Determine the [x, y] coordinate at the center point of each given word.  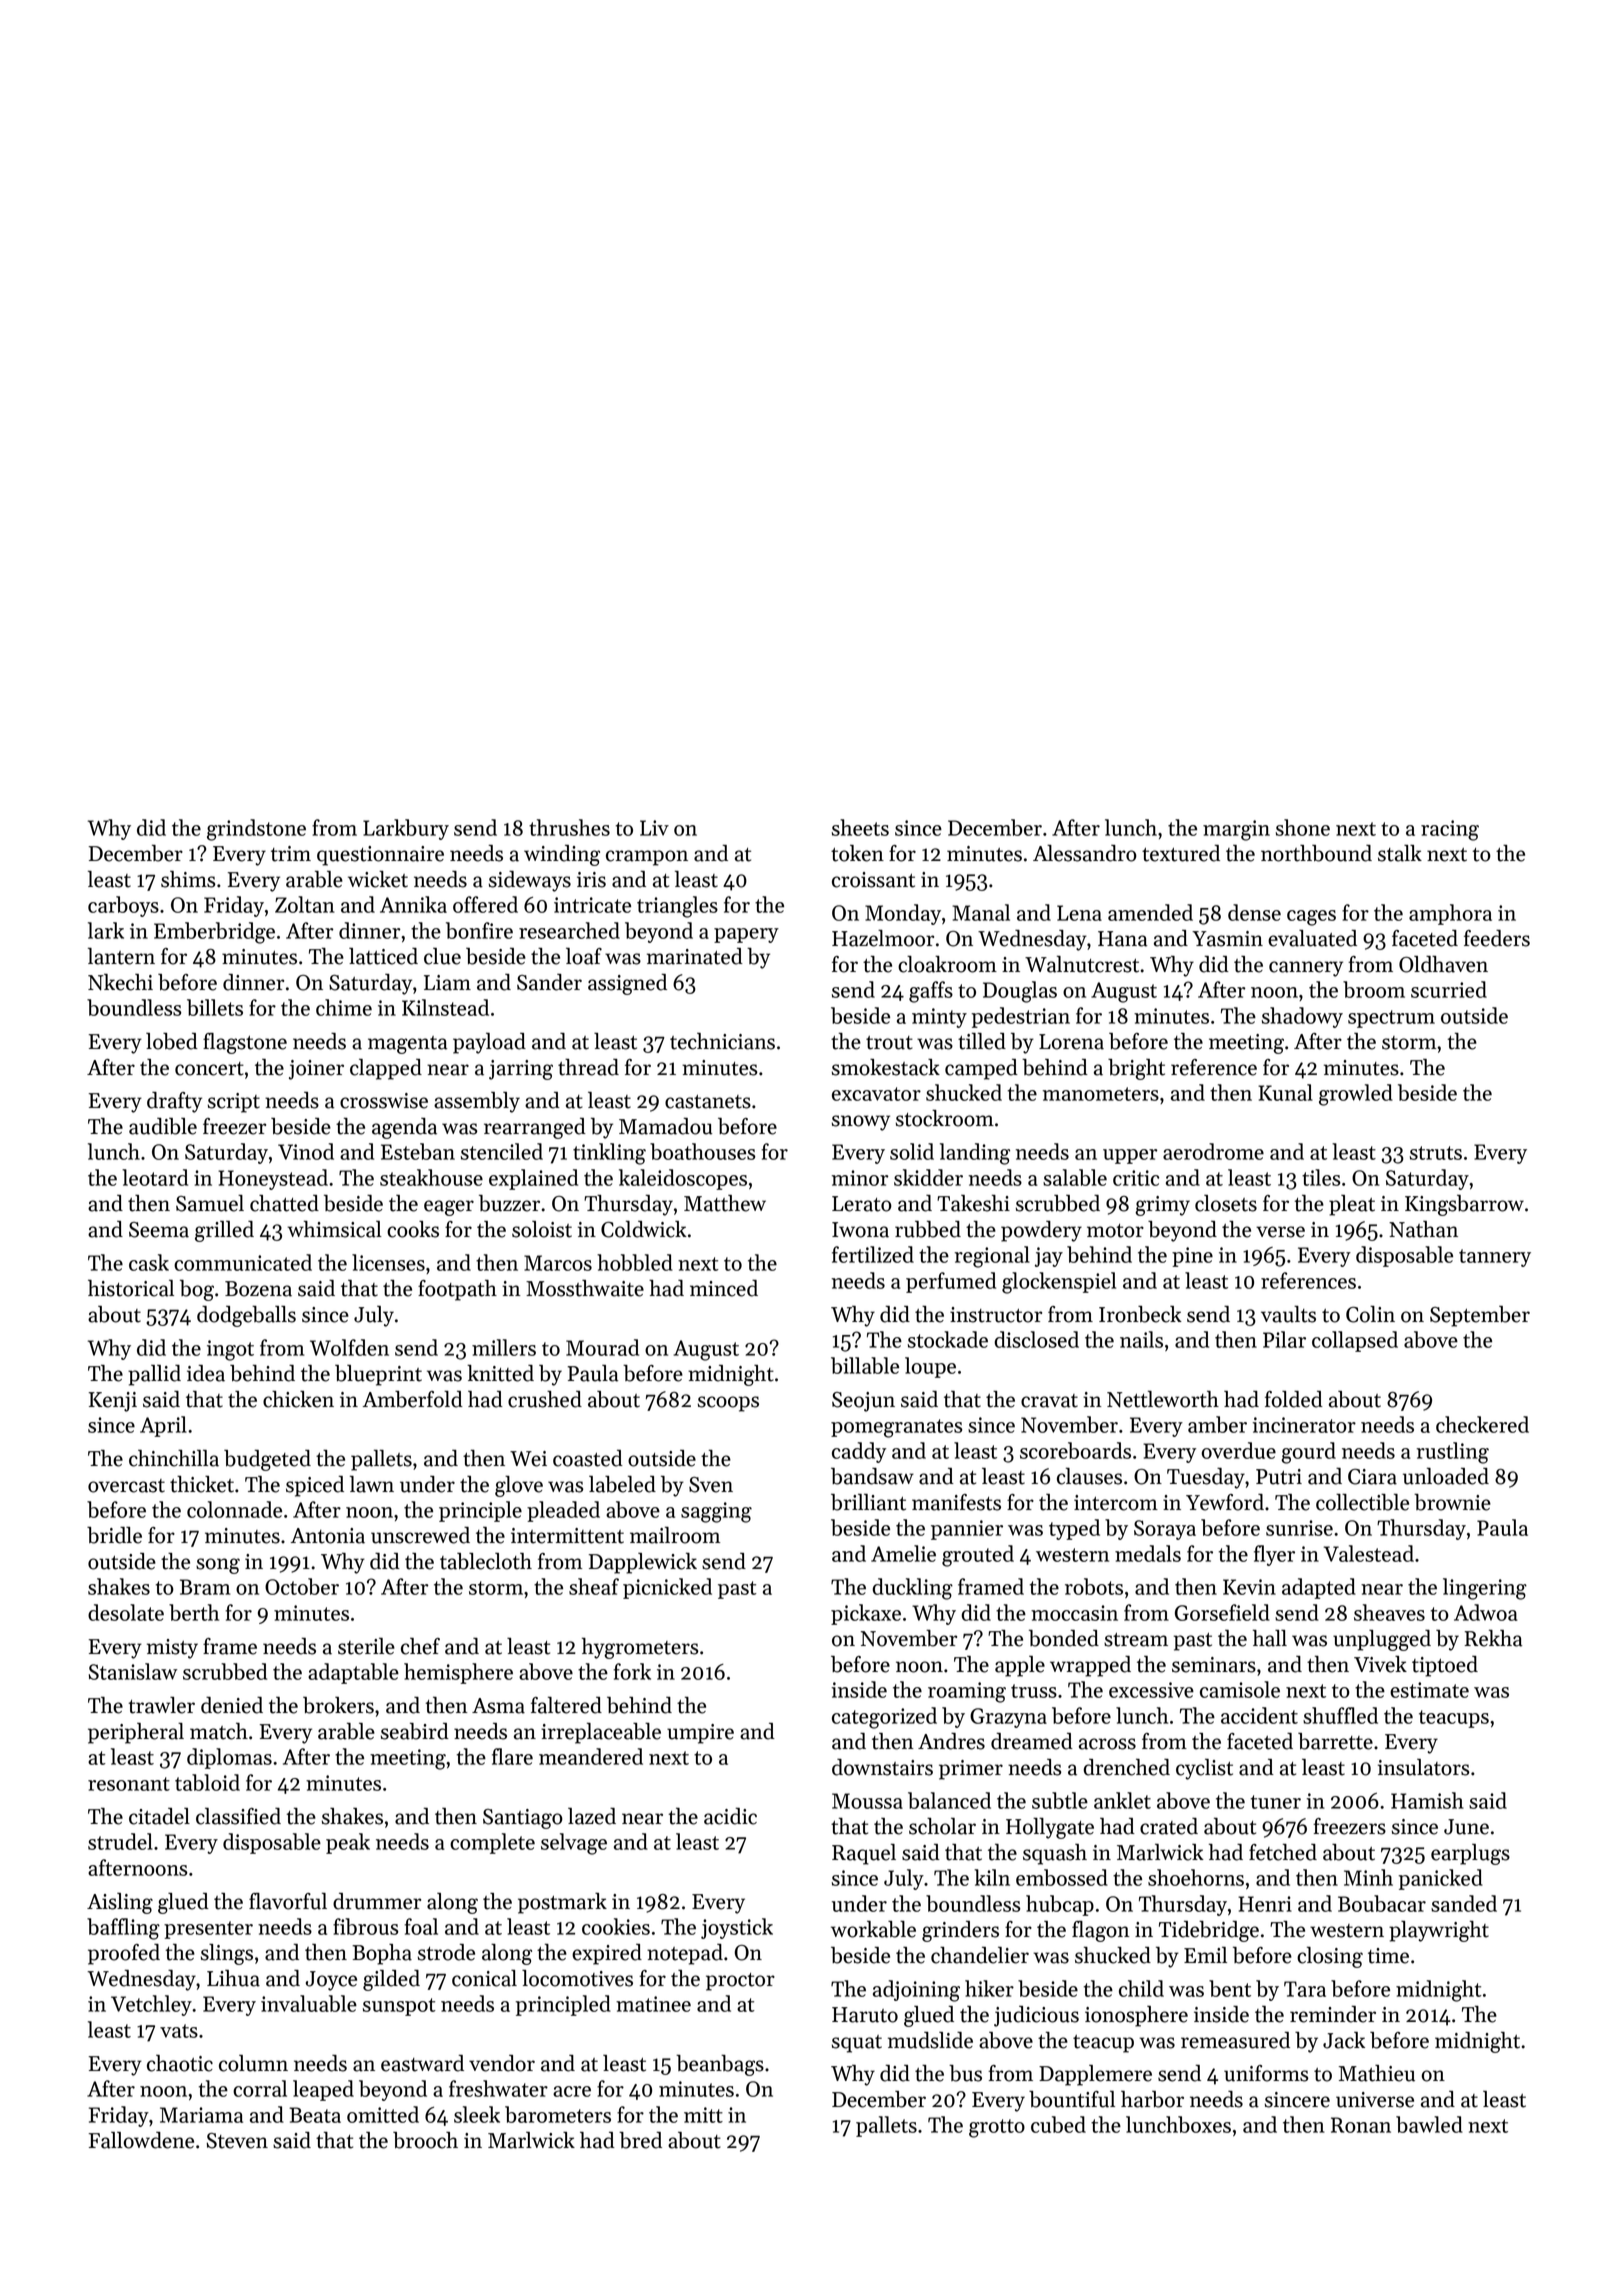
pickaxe [866, 1614]
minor [860, 1178]
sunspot [399, 2007]
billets [215, 1007]
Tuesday [1206, 1478]
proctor [740, 1982]
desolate [126, 1612]
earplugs [1470, 1854]
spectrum [1391, 1019]
